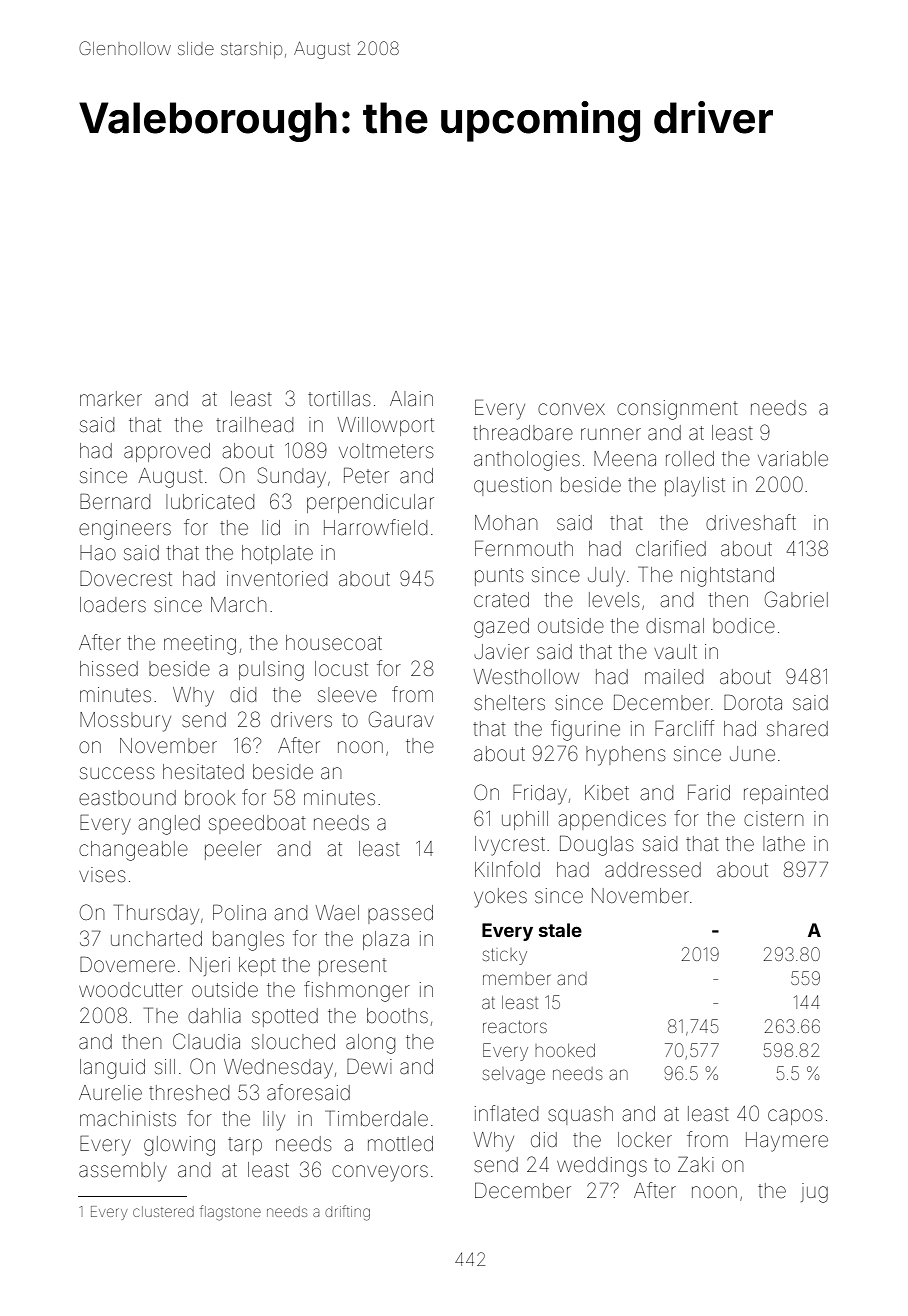 The image size is (908, 1316). What do you see at coordinates (796, 599) in the screenshot?
I see `Gabriel` at bounding box center [796, 599].
